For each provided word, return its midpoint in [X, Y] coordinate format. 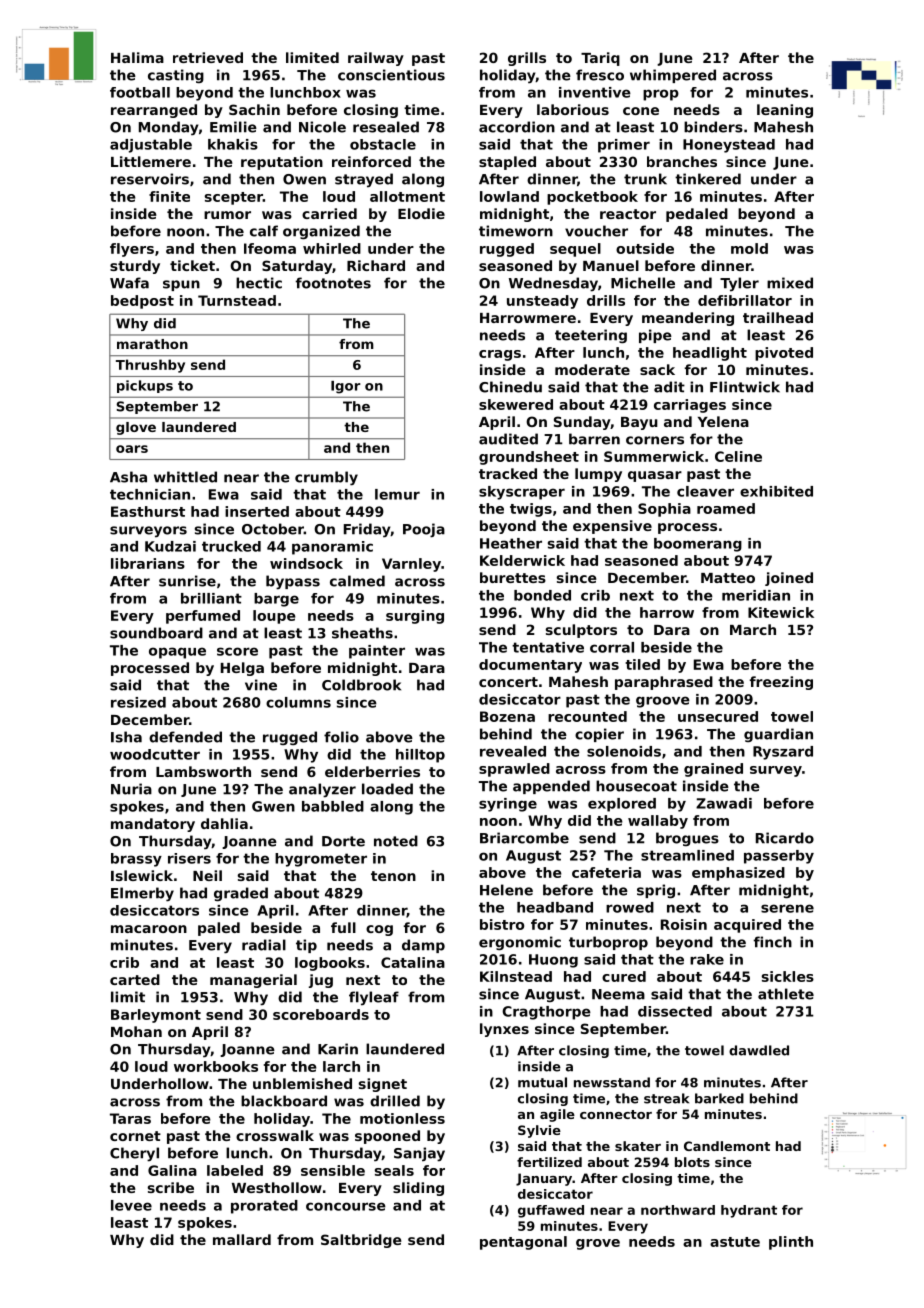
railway [376, 59]
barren [594, 439]
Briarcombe [524, 838]
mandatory [153, 825]
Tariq [600, 59]
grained [713, 770]
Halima [137, 57]
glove [136, 428]
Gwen [273, 806]
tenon [393, 876]
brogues [687, 839]
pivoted [784, 354]
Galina [172, 1170]
